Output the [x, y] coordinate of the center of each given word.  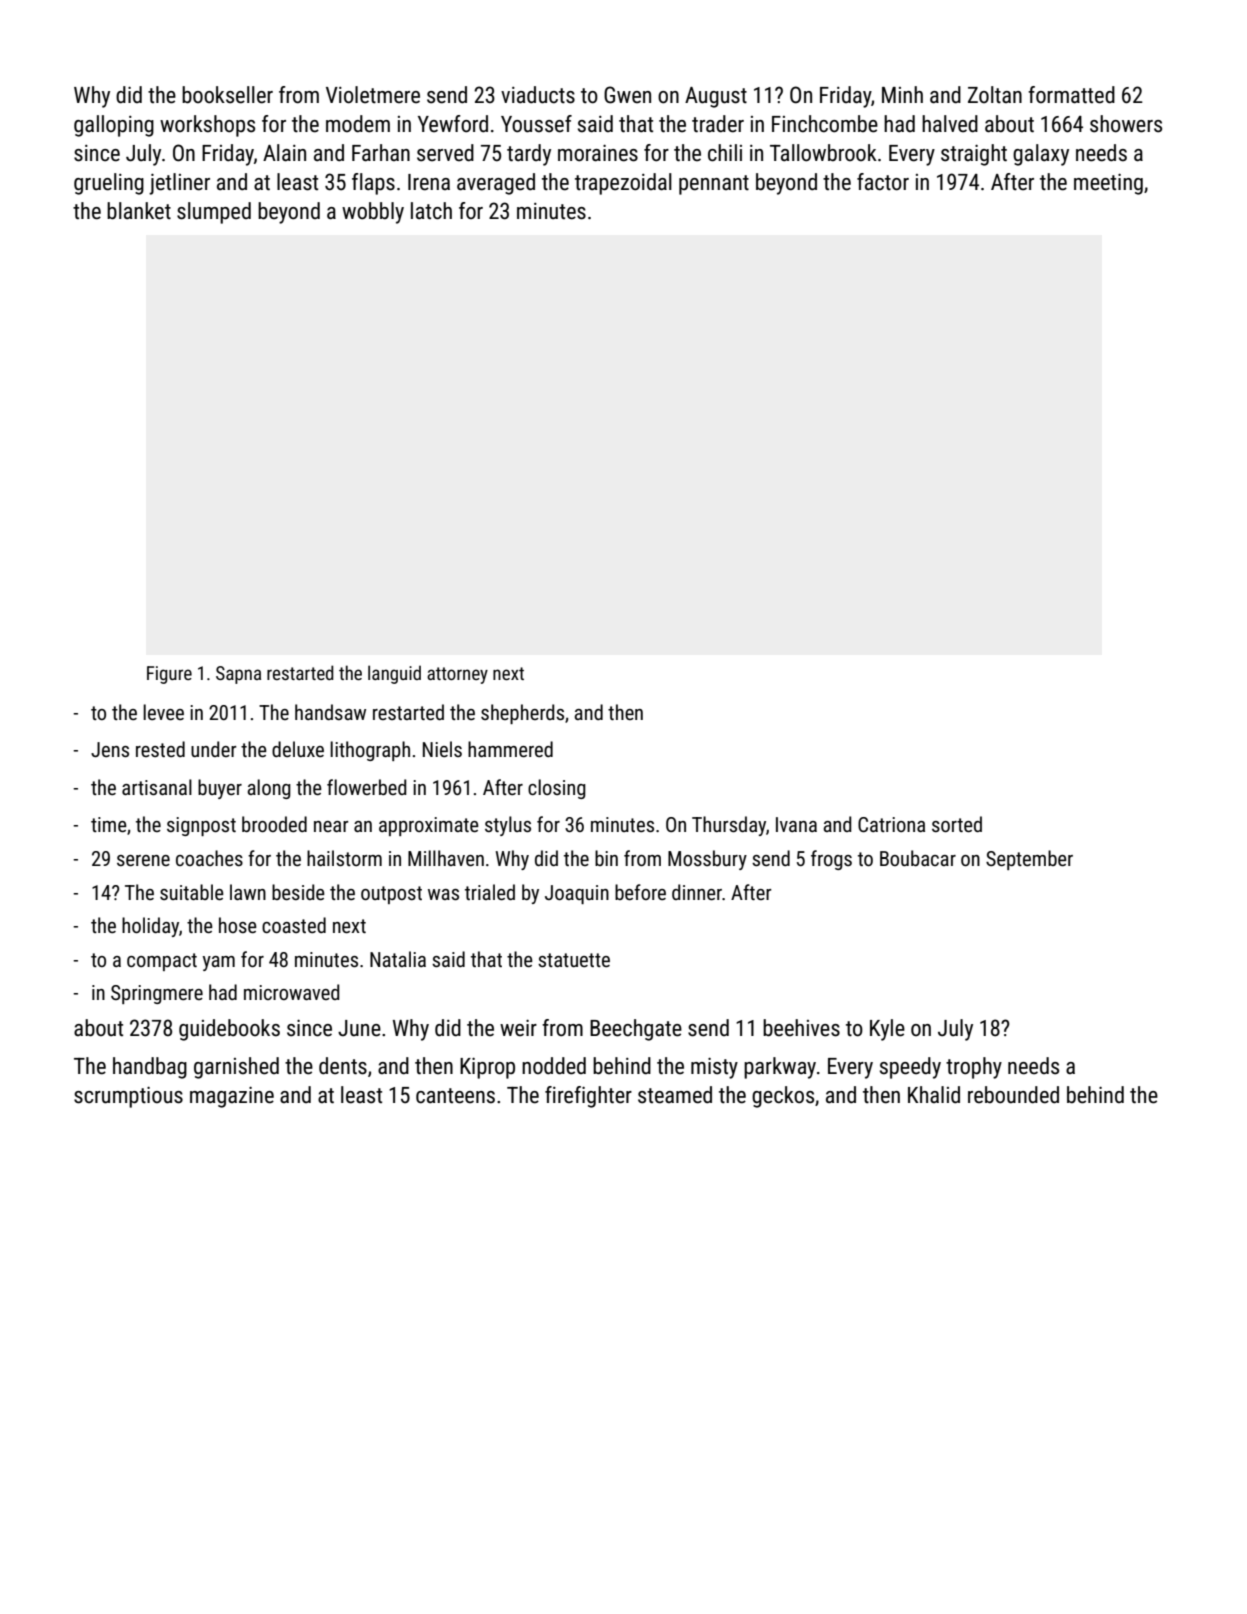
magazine [232, 1097]
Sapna [238, 675]
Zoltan [995, 95]
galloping [114, 126]
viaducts [538, 95]
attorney [457, 675]
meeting [1108, 184]
